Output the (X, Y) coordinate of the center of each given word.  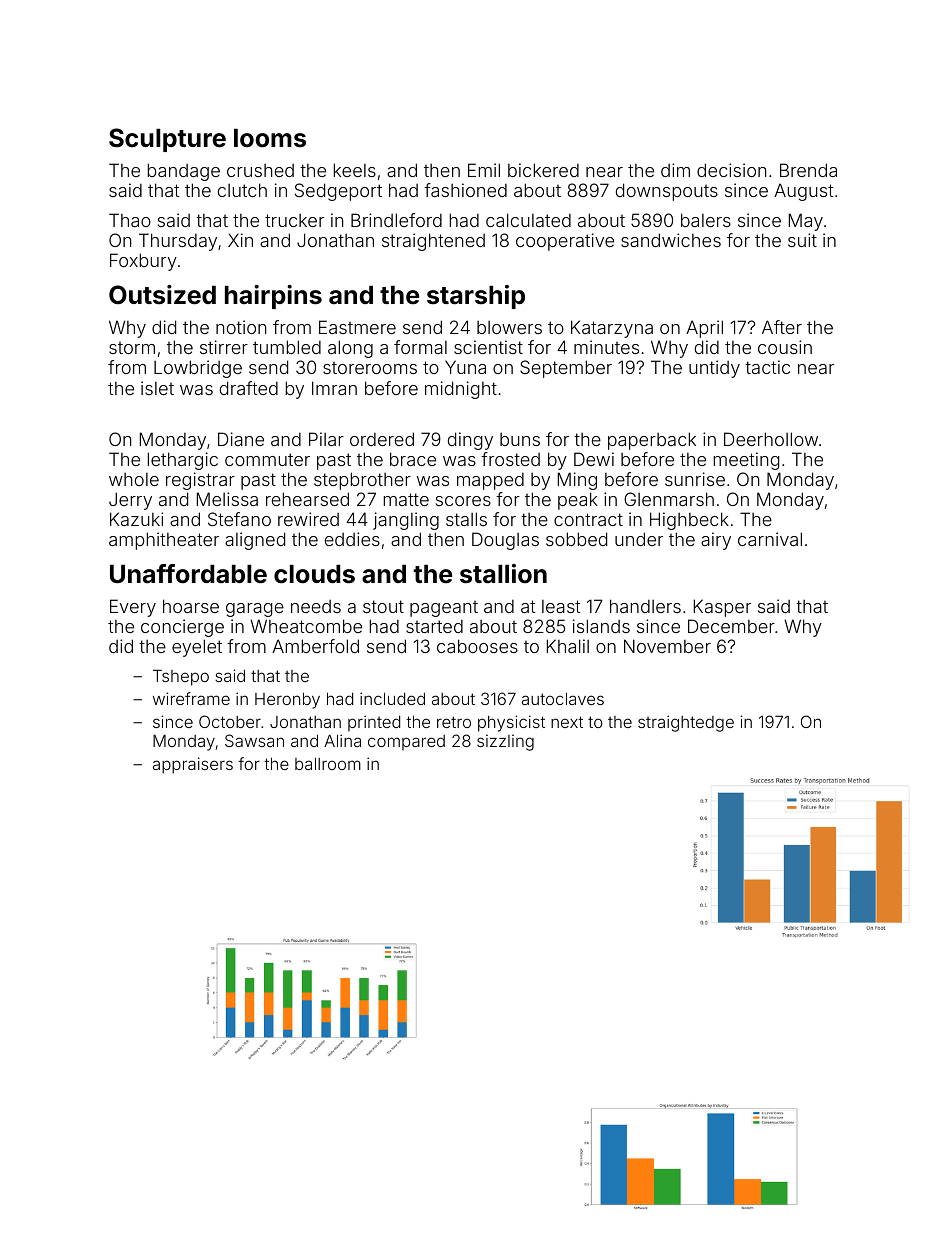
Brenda (808, 170)
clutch (242, 190)
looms (270, 138)
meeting (746, 461)
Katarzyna (612, 329)
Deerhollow (771, 439)
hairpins (273, 297)
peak (578, 501)
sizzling (505, 743)
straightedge (686, 723)
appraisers (193, 765)
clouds (314, 574)
